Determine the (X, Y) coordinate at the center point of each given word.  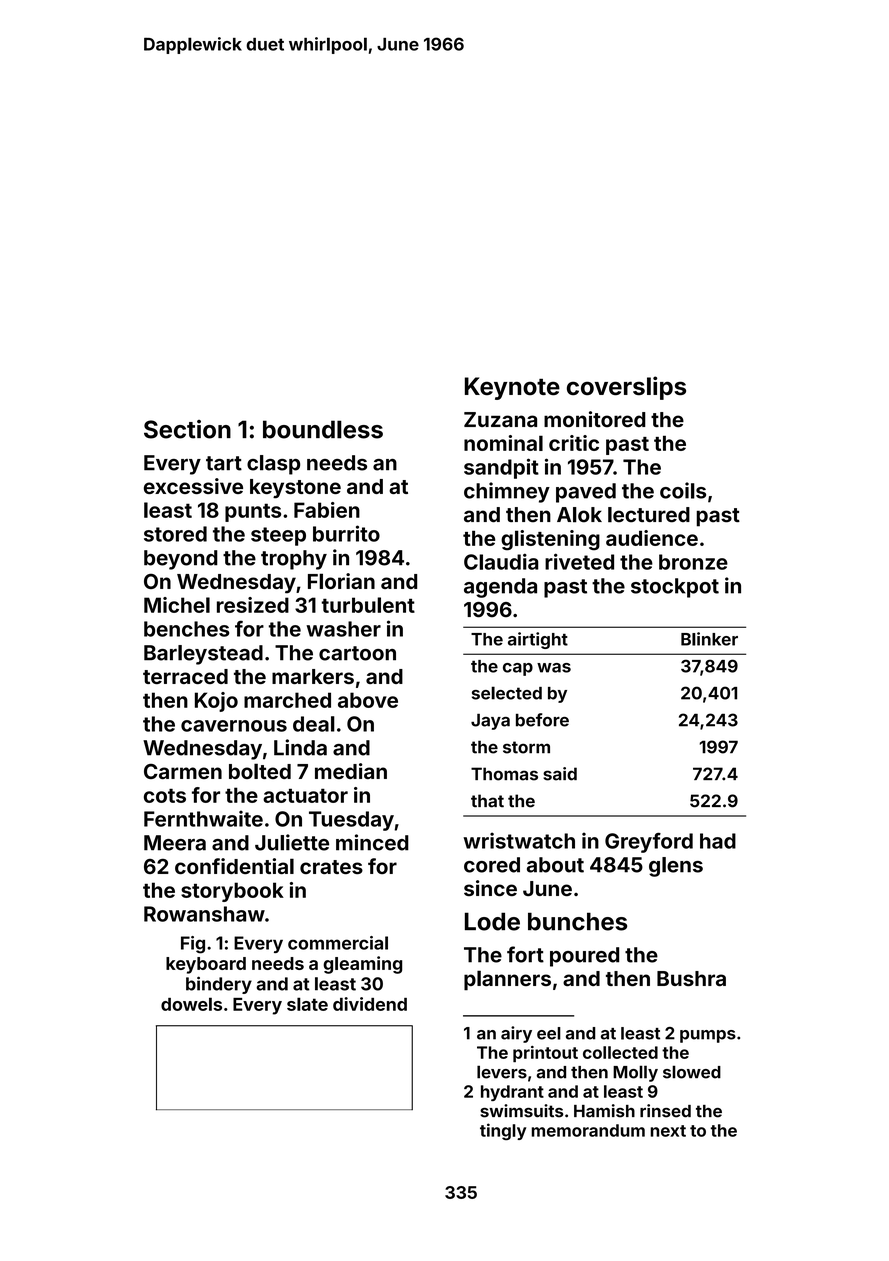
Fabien (327, 510)
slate (307, 1004)
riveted (579, 561)
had (718, 841)
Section (187, 429)
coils (683, 490)
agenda (500, 588)
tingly (503, 1131)
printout (545, 1054)
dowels (191, 1004)
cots (165, 796)
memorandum (588, 1130)
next (668, 1131)
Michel (177, 605)
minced (372, 842)
